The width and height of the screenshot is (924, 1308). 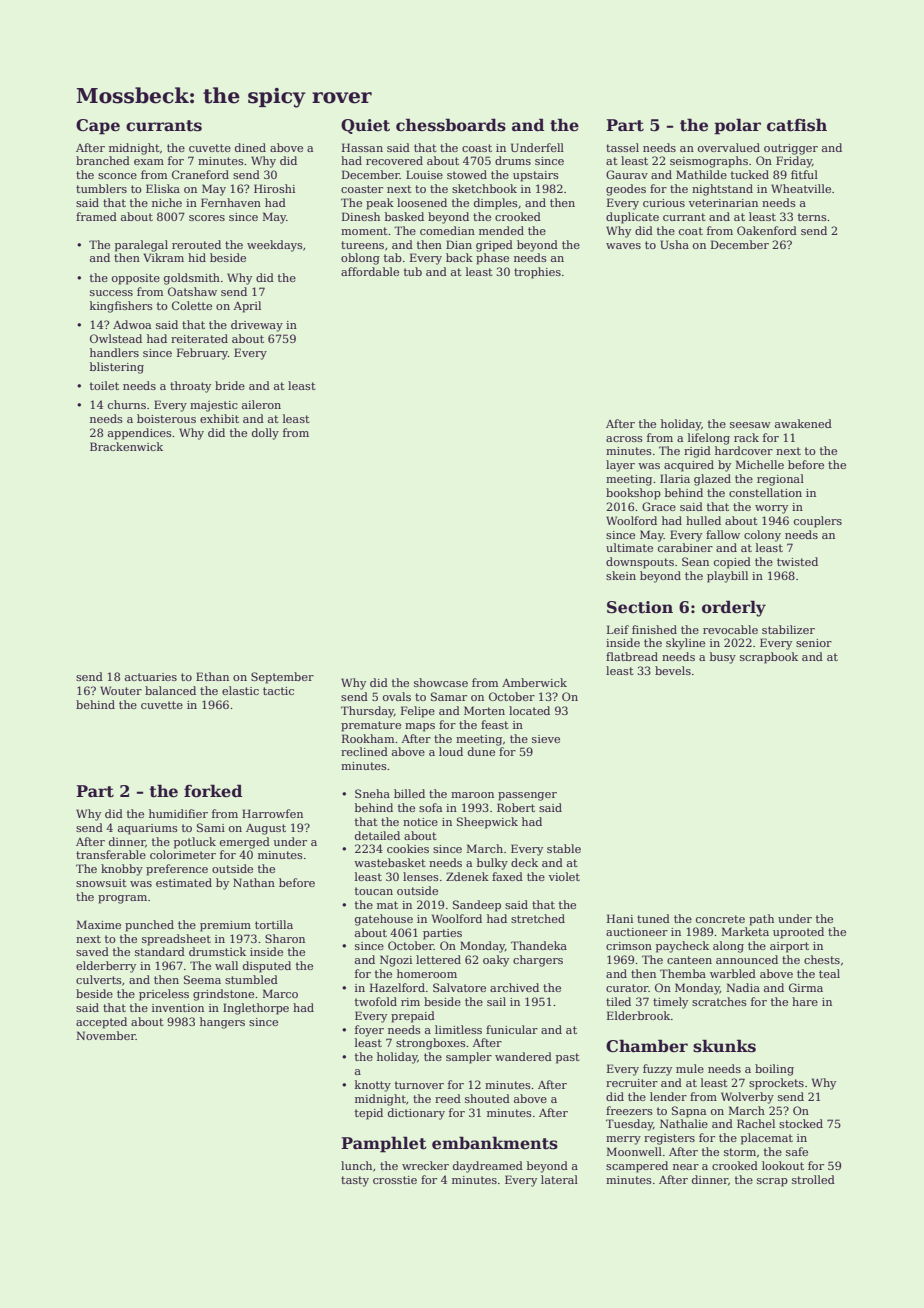 What do you see at coordinates (534, 682) in the screenshot?
I see `Amberwick` at bounding box center [534, 682].
